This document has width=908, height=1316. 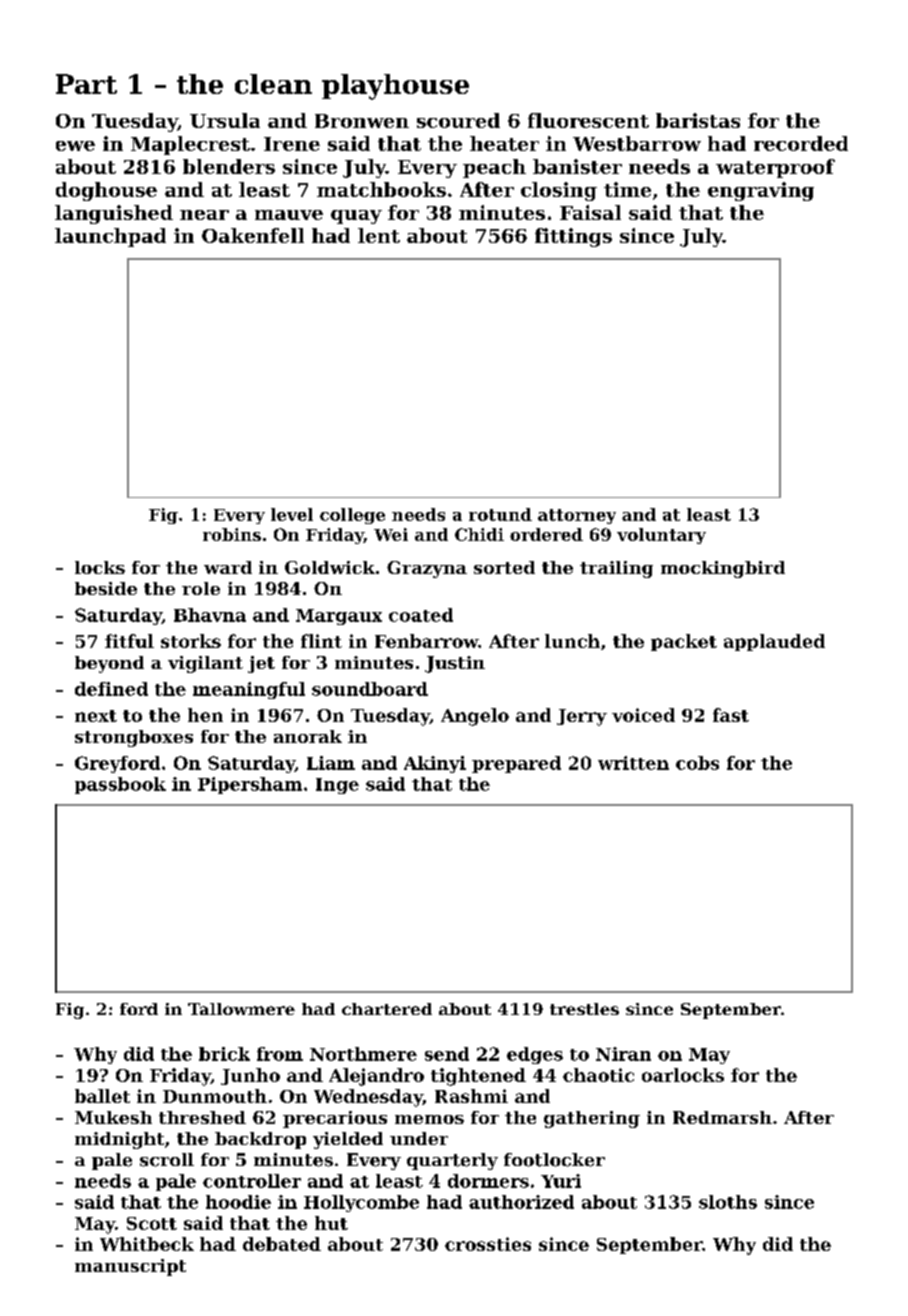 I want to click on precarious, so click(x=335, y=1119).
